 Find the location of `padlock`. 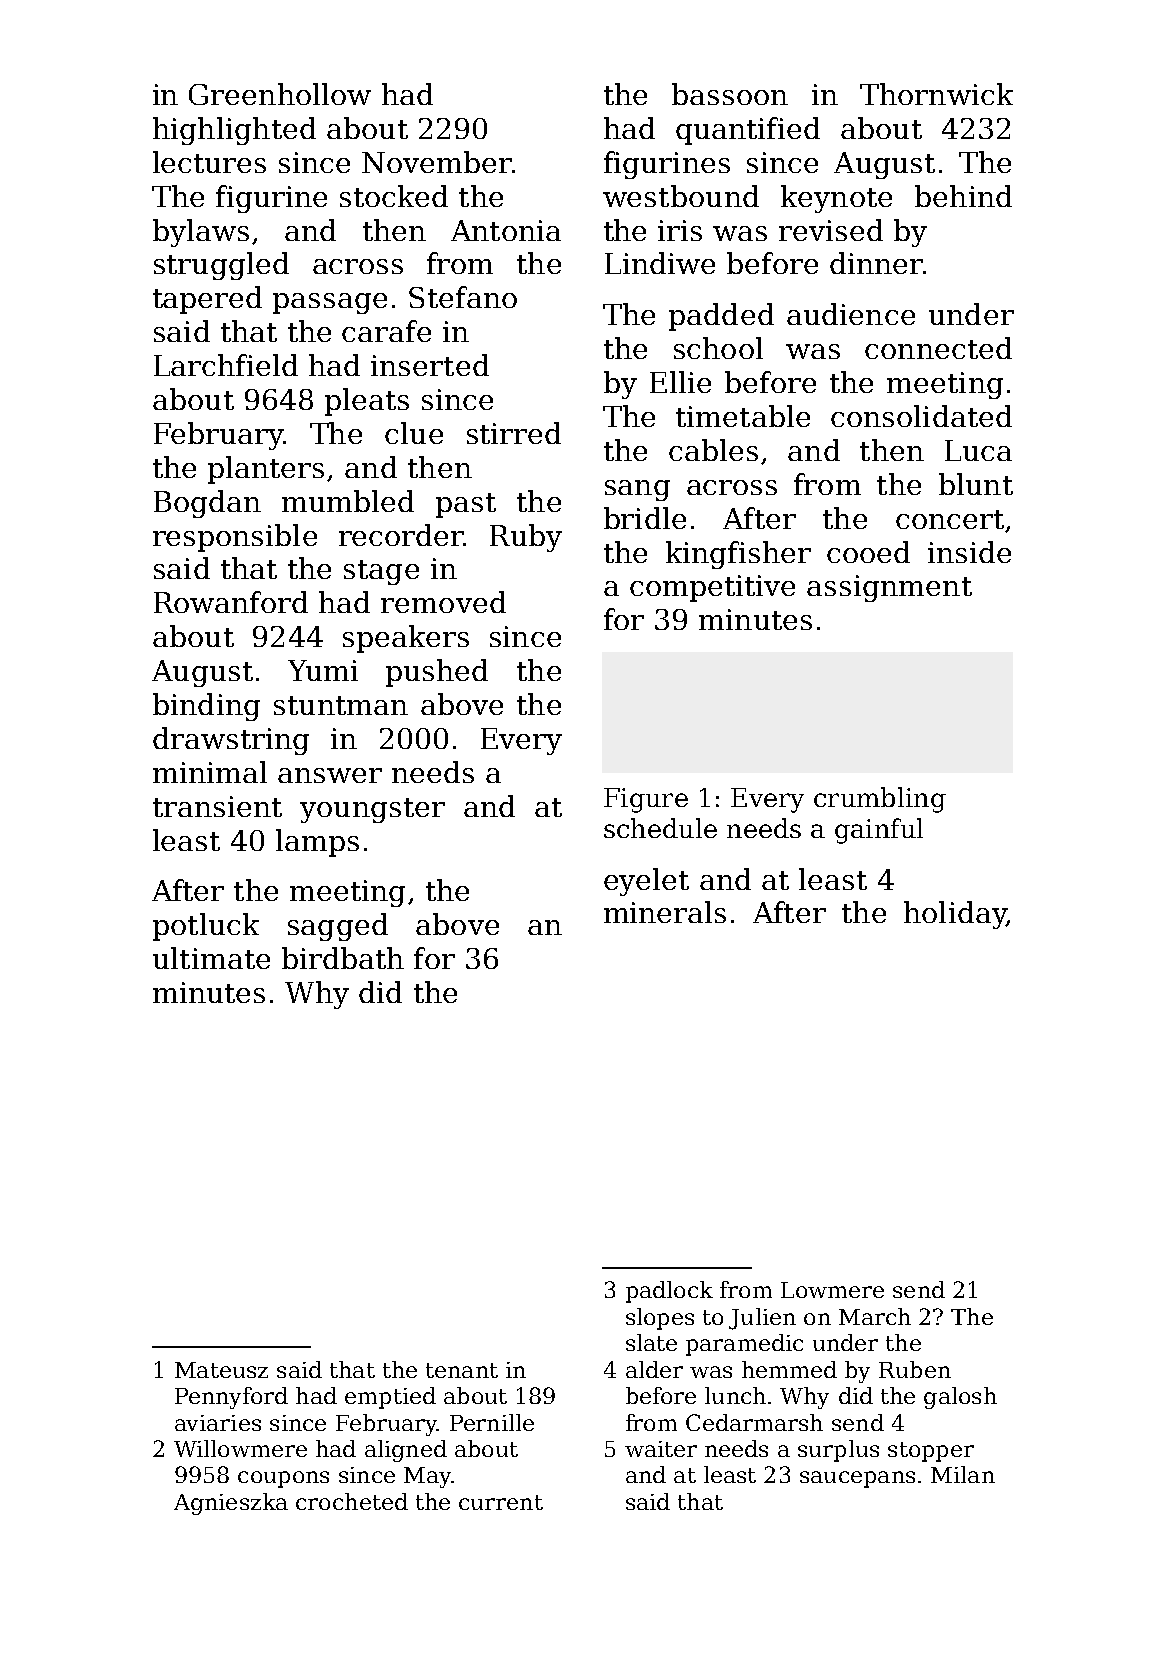

padlock is located at coordinates (669, 1292).
